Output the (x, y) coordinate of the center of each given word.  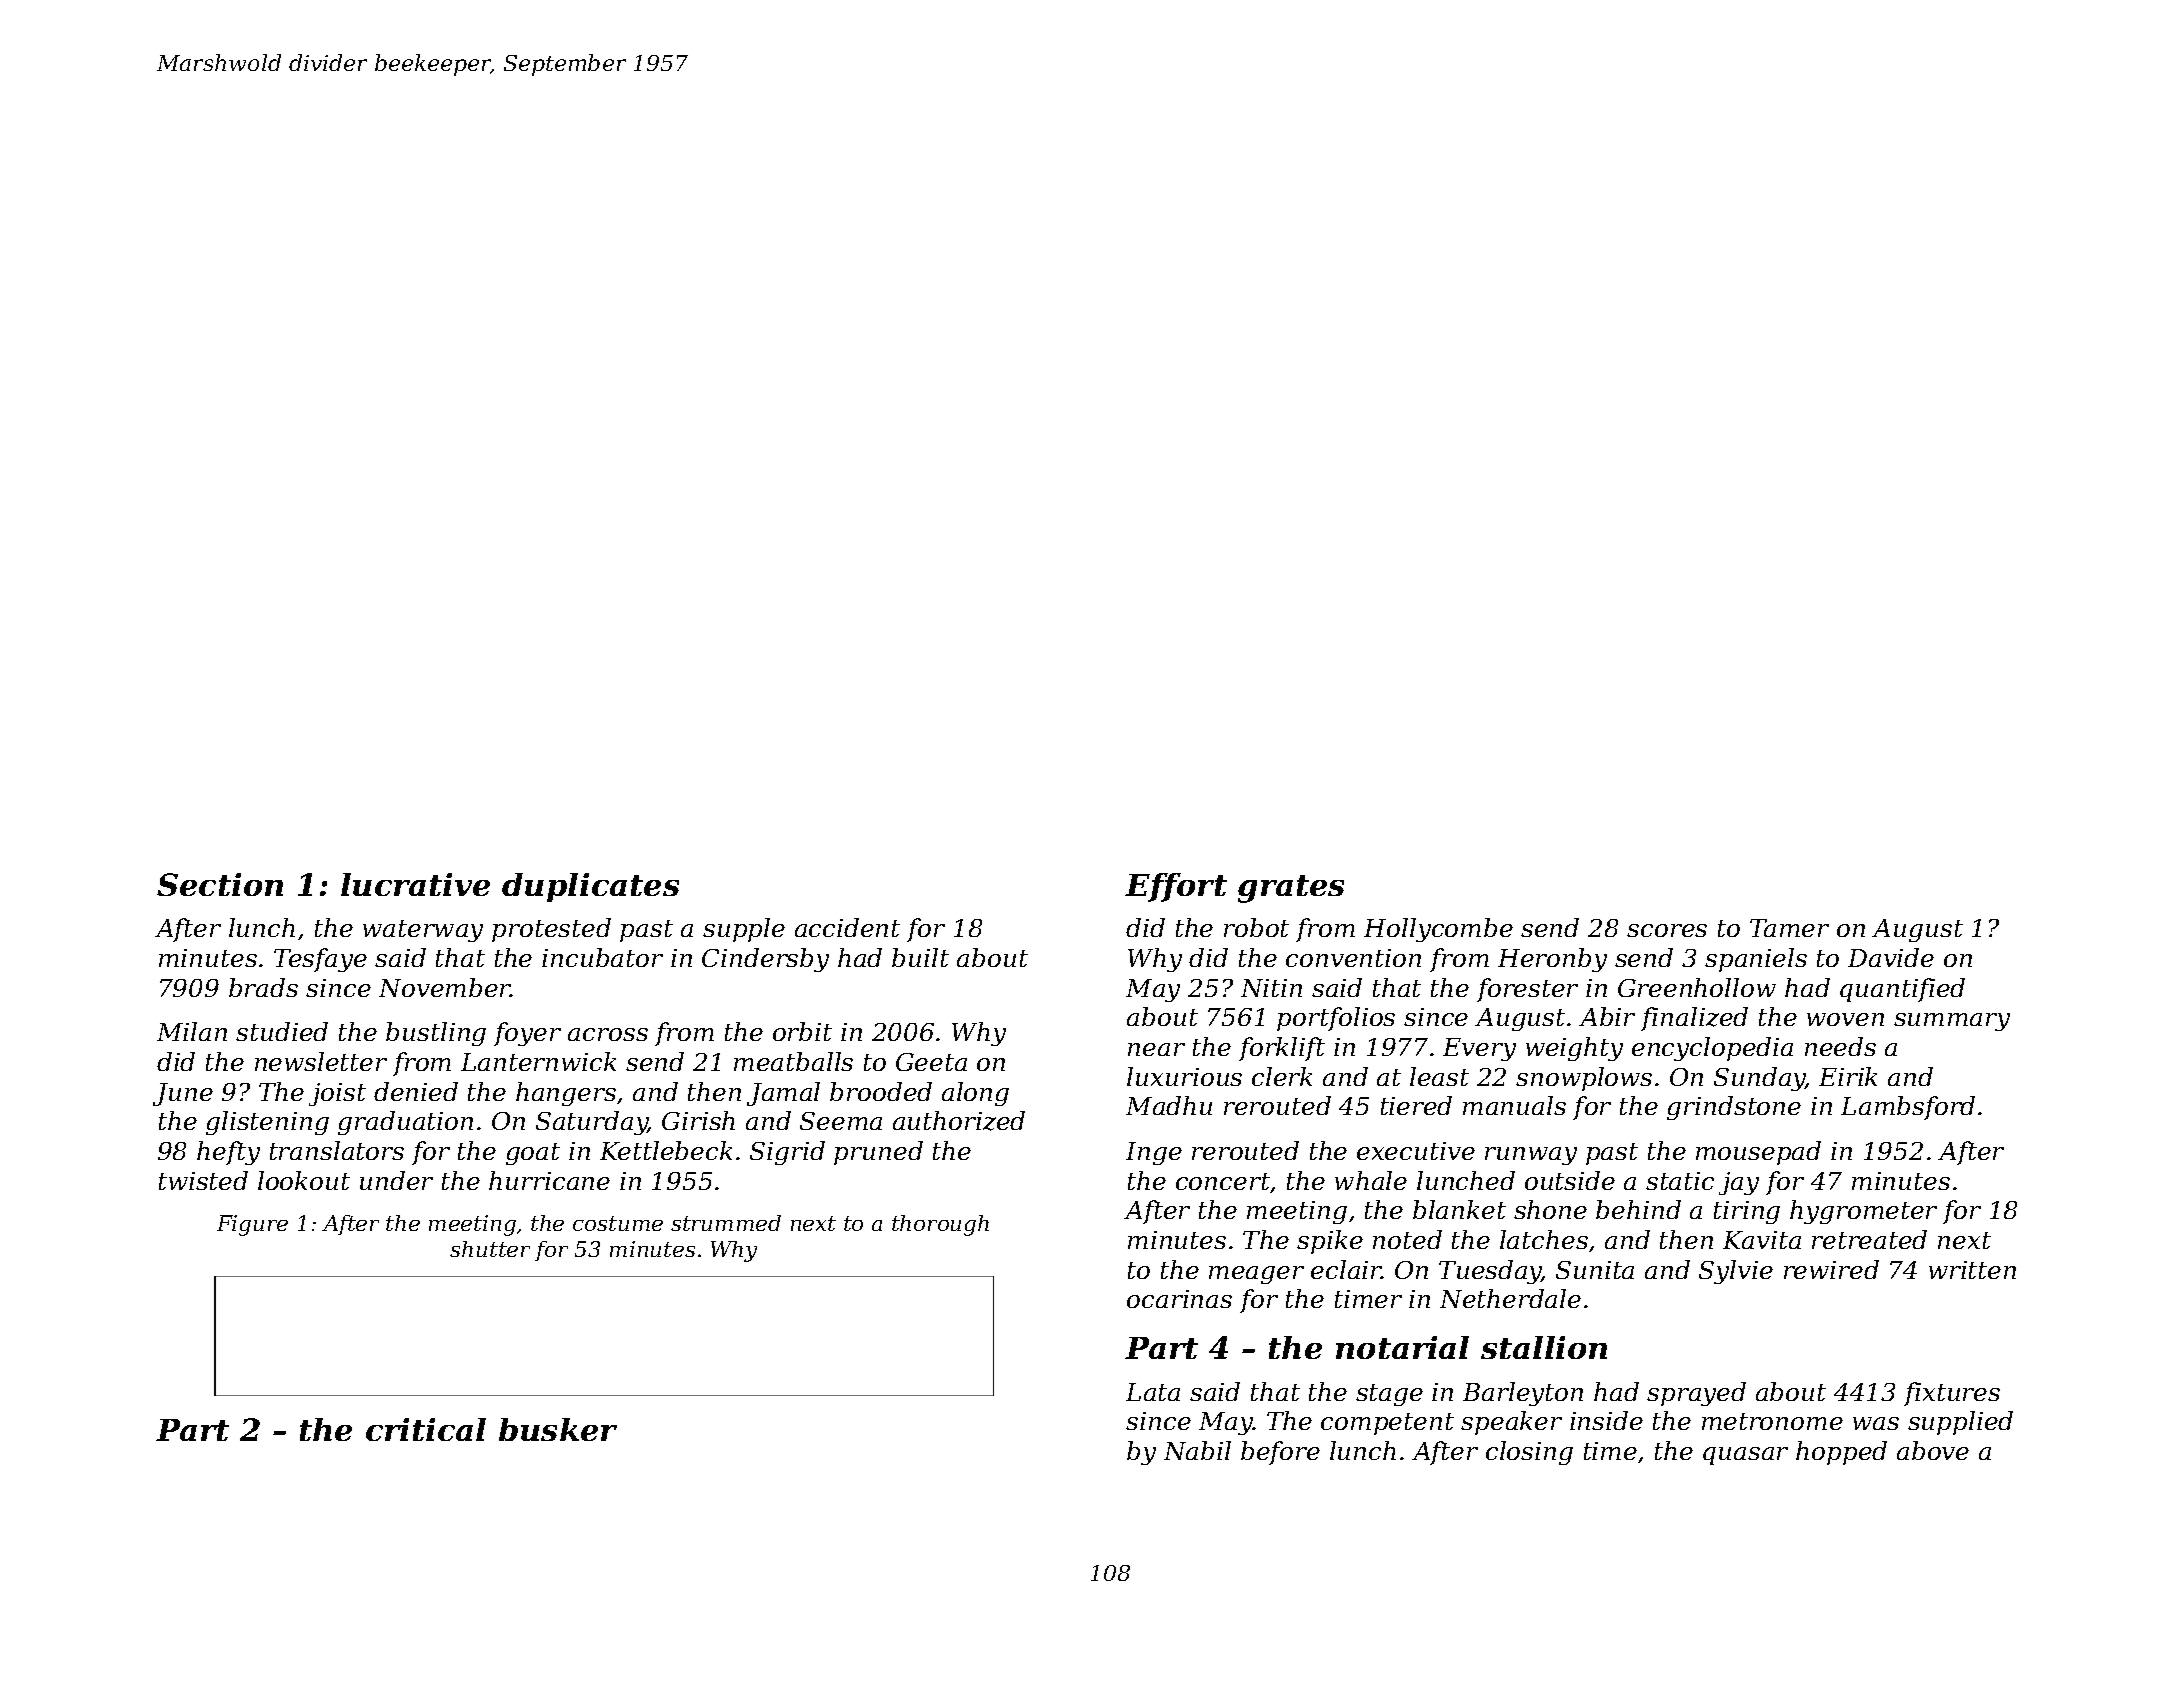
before (1280, 1453)
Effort (1176, 887)
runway (1531, 1156)
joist (337, 1094)
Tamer (1789, 928)
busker (558, 1429)
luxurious (1184, 1076)
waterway (423, 931)
